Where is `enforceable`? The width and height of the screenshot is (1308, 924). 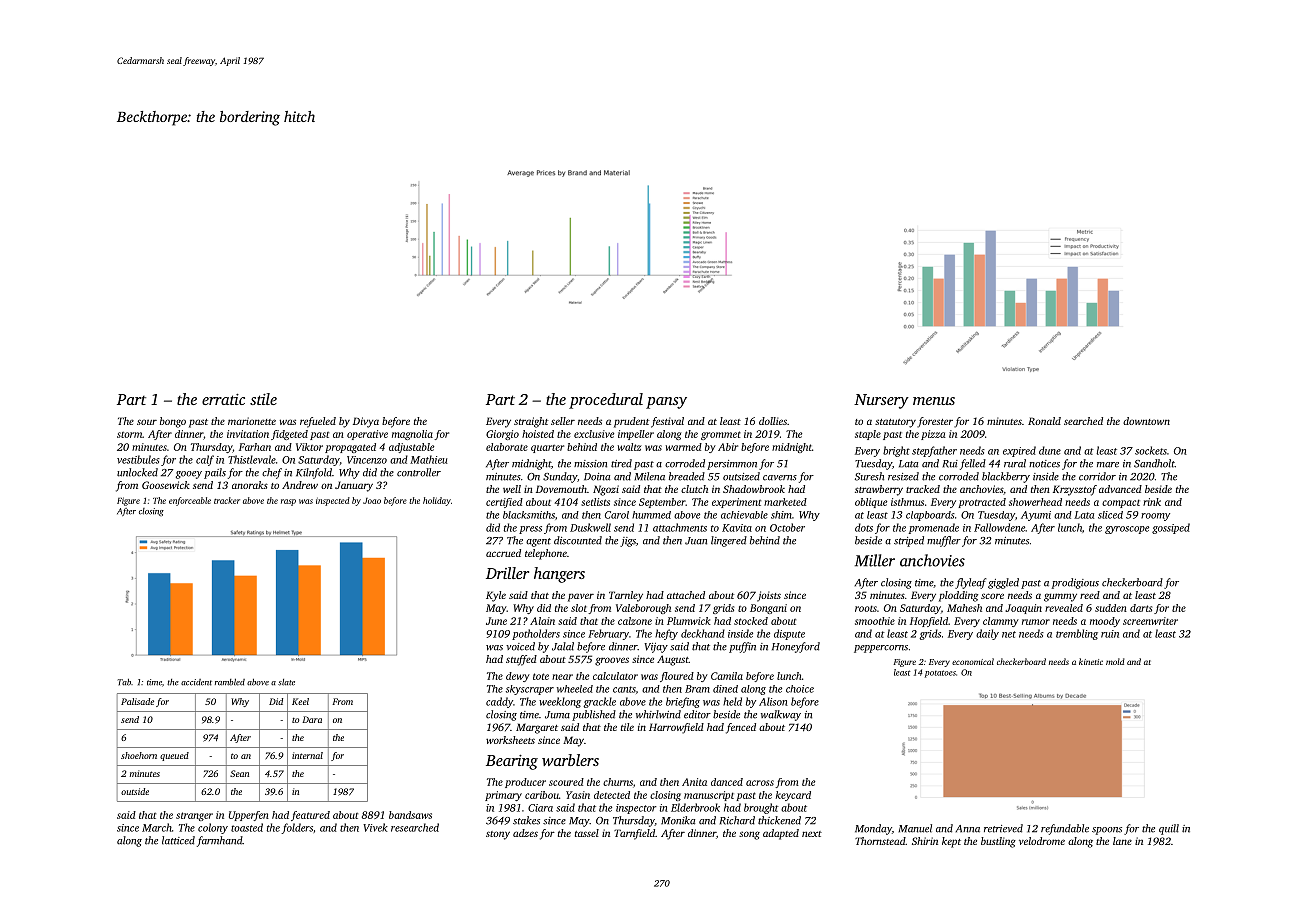
enforceable is located at coordinates (190, 501).
